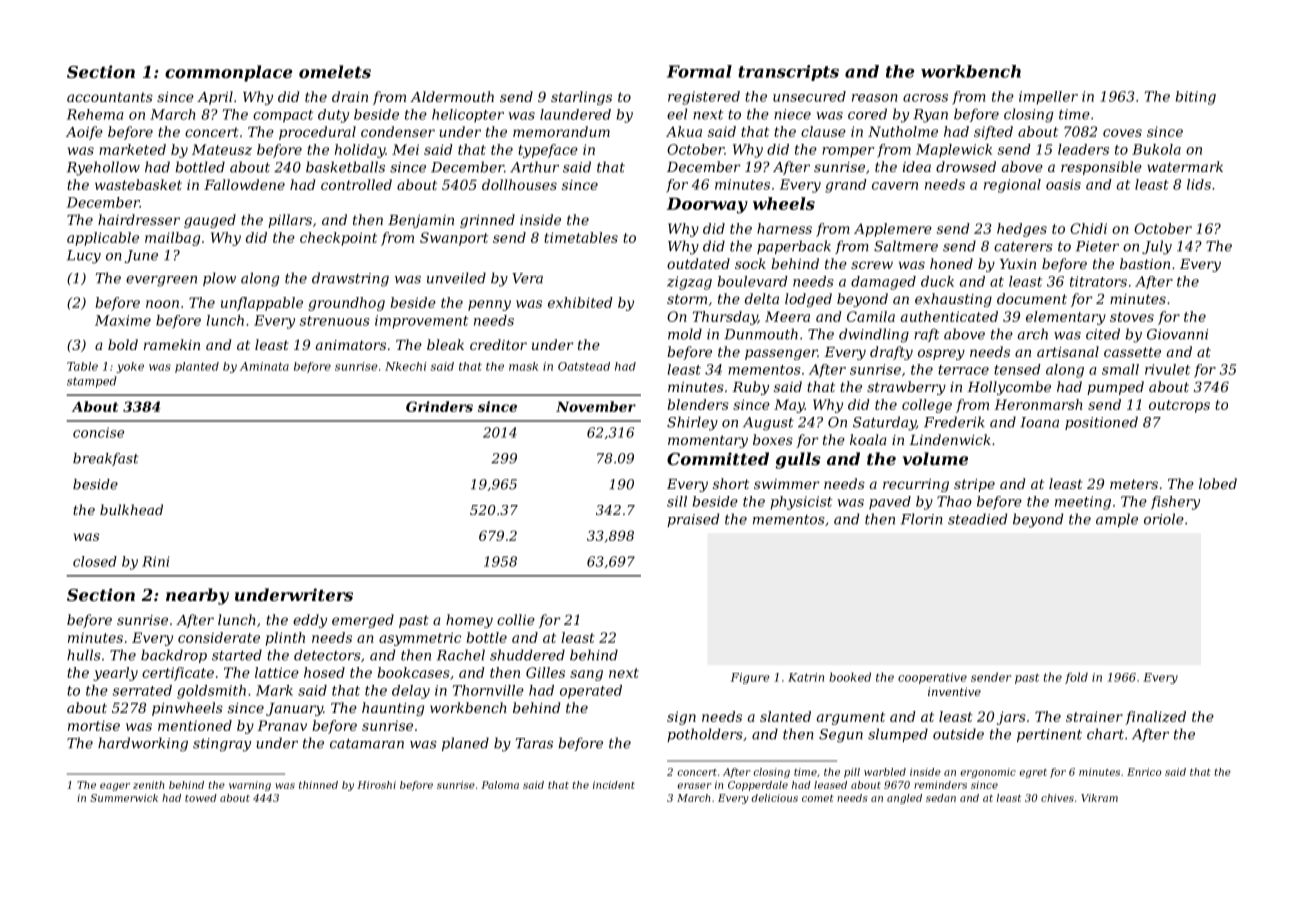 The height and width of the screenshot is (924, 1308). Describe the element at coordinates (922, 519) in the screenshot. I see `Florin` at that location.
